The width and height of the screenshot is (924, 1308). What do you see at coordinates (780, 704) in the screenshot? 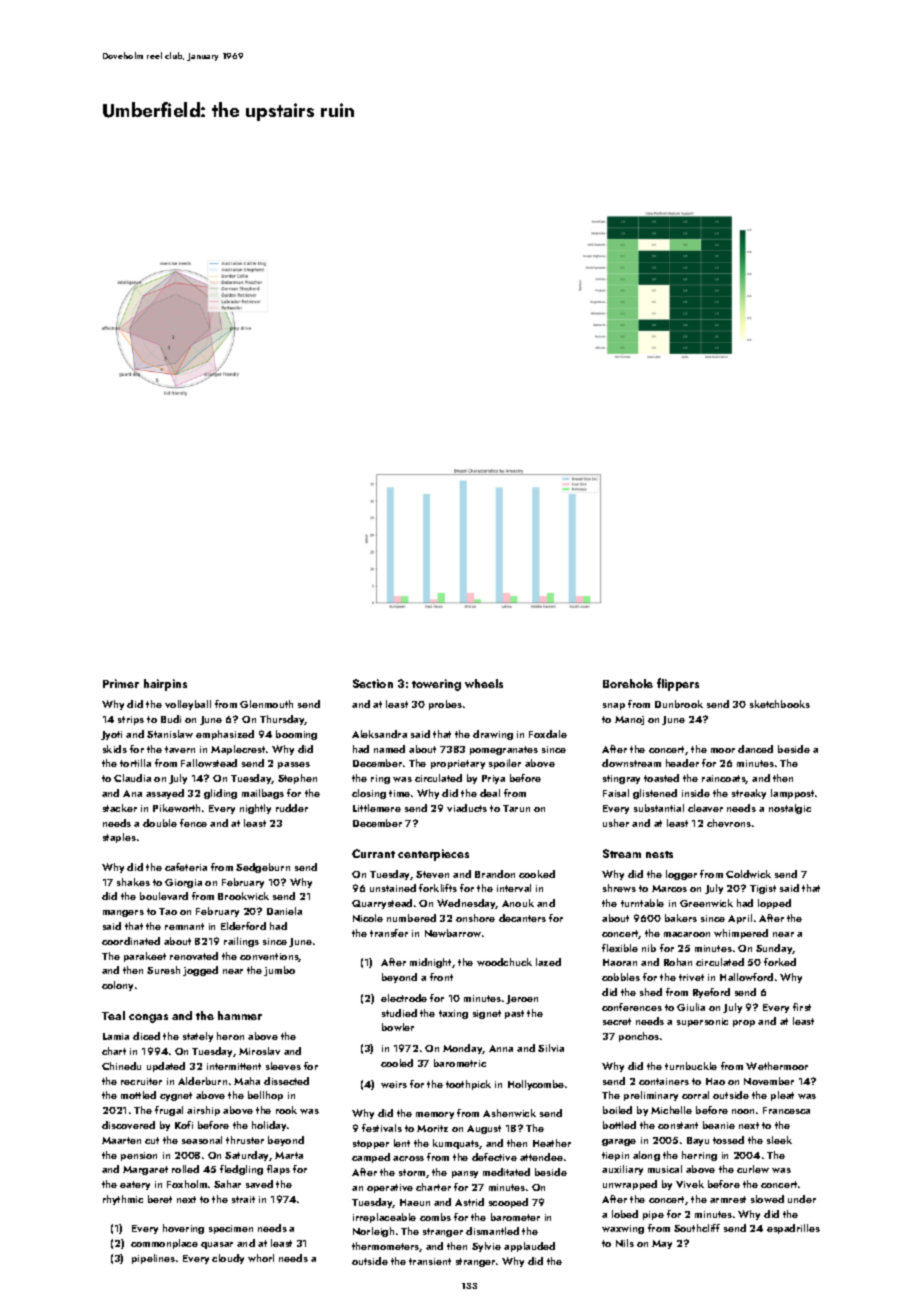
I see `sketchbooks` at bounding box center [780, 704].
